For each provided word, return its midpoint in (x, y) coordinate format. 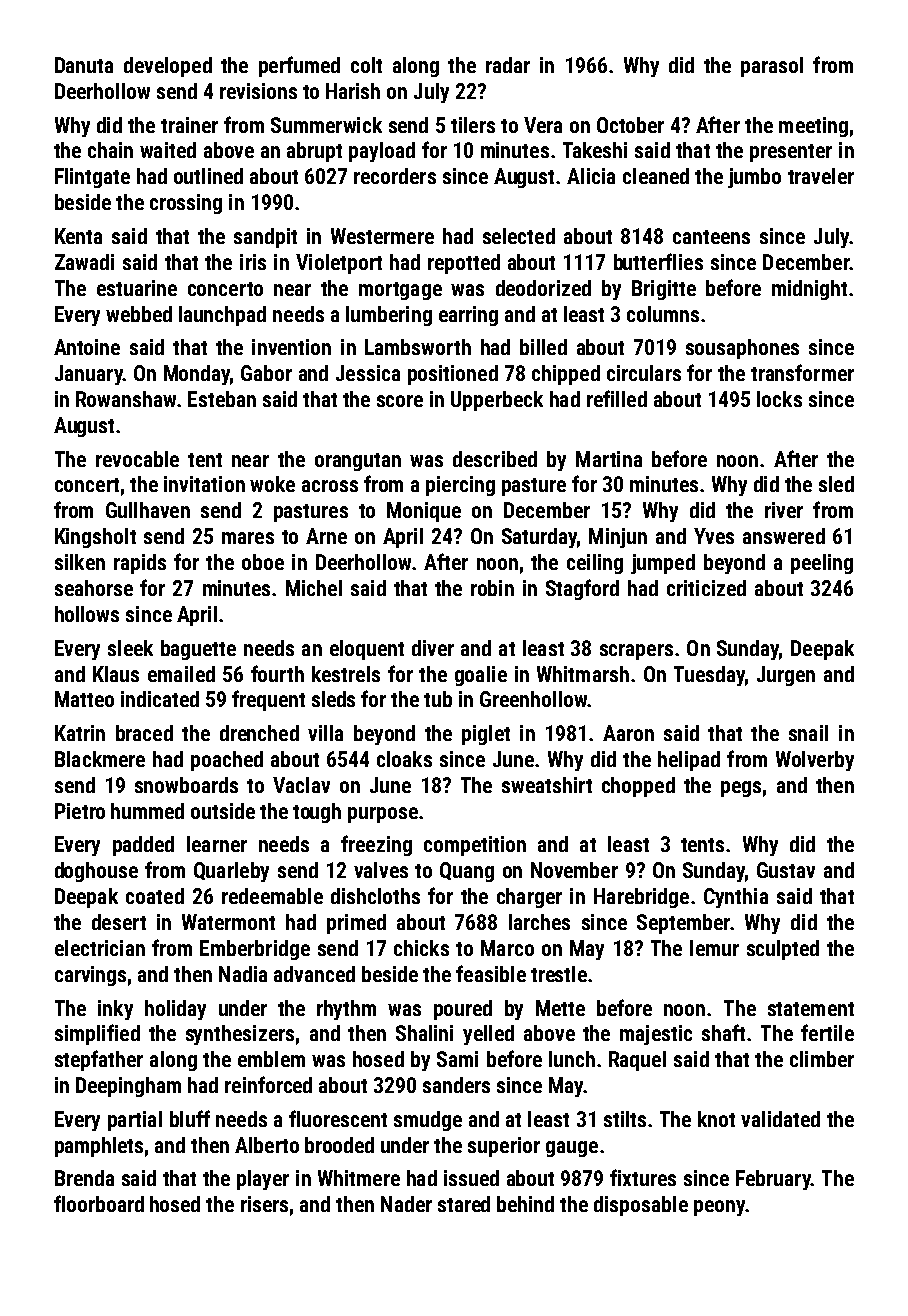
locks (779, 399)
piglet (486, 735)
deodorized (543, 288)
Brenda (84, 1178)
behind (525, 1204)
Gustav (786, 870)
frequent (268, 700)
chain (110, 150)
